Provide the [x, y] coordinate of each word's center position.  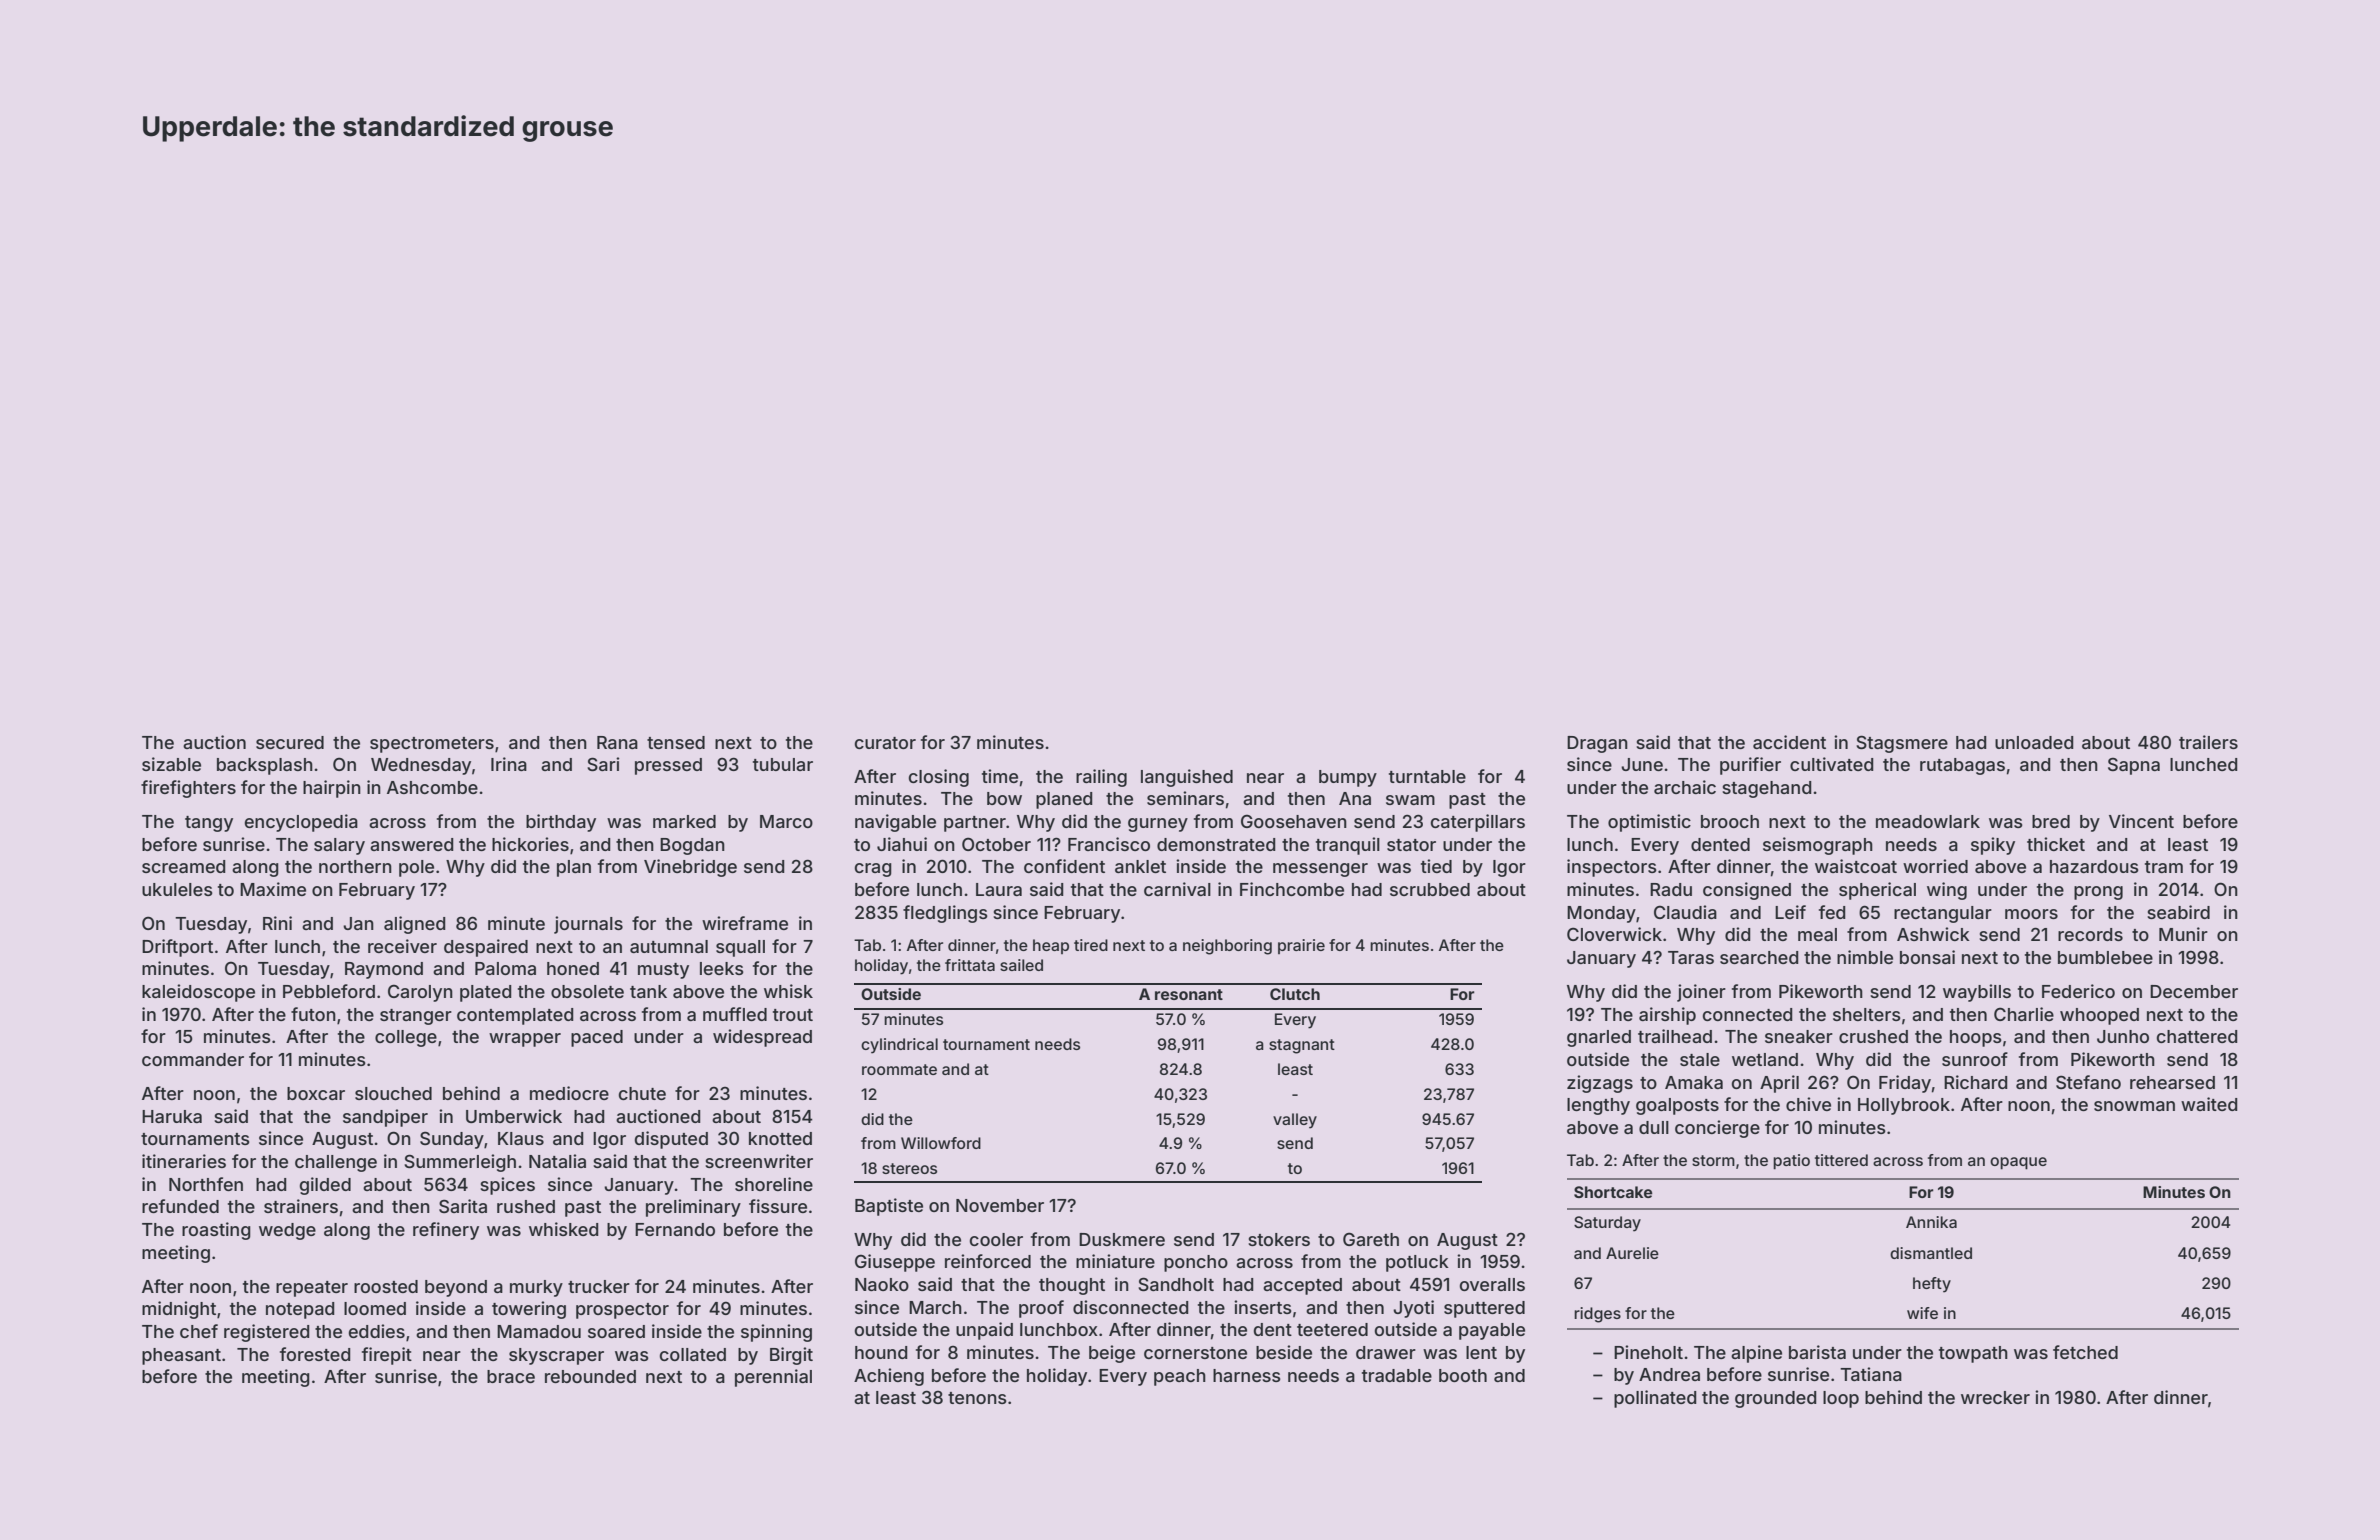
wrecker [1995, 1397]
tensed [676, 742]
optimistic [1649, 823]
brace [511, 1376]
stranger [416, 1017]
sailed [1021, 965]
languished [1187, 778]
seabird [2178, 912]
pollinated [1655, 1399]
